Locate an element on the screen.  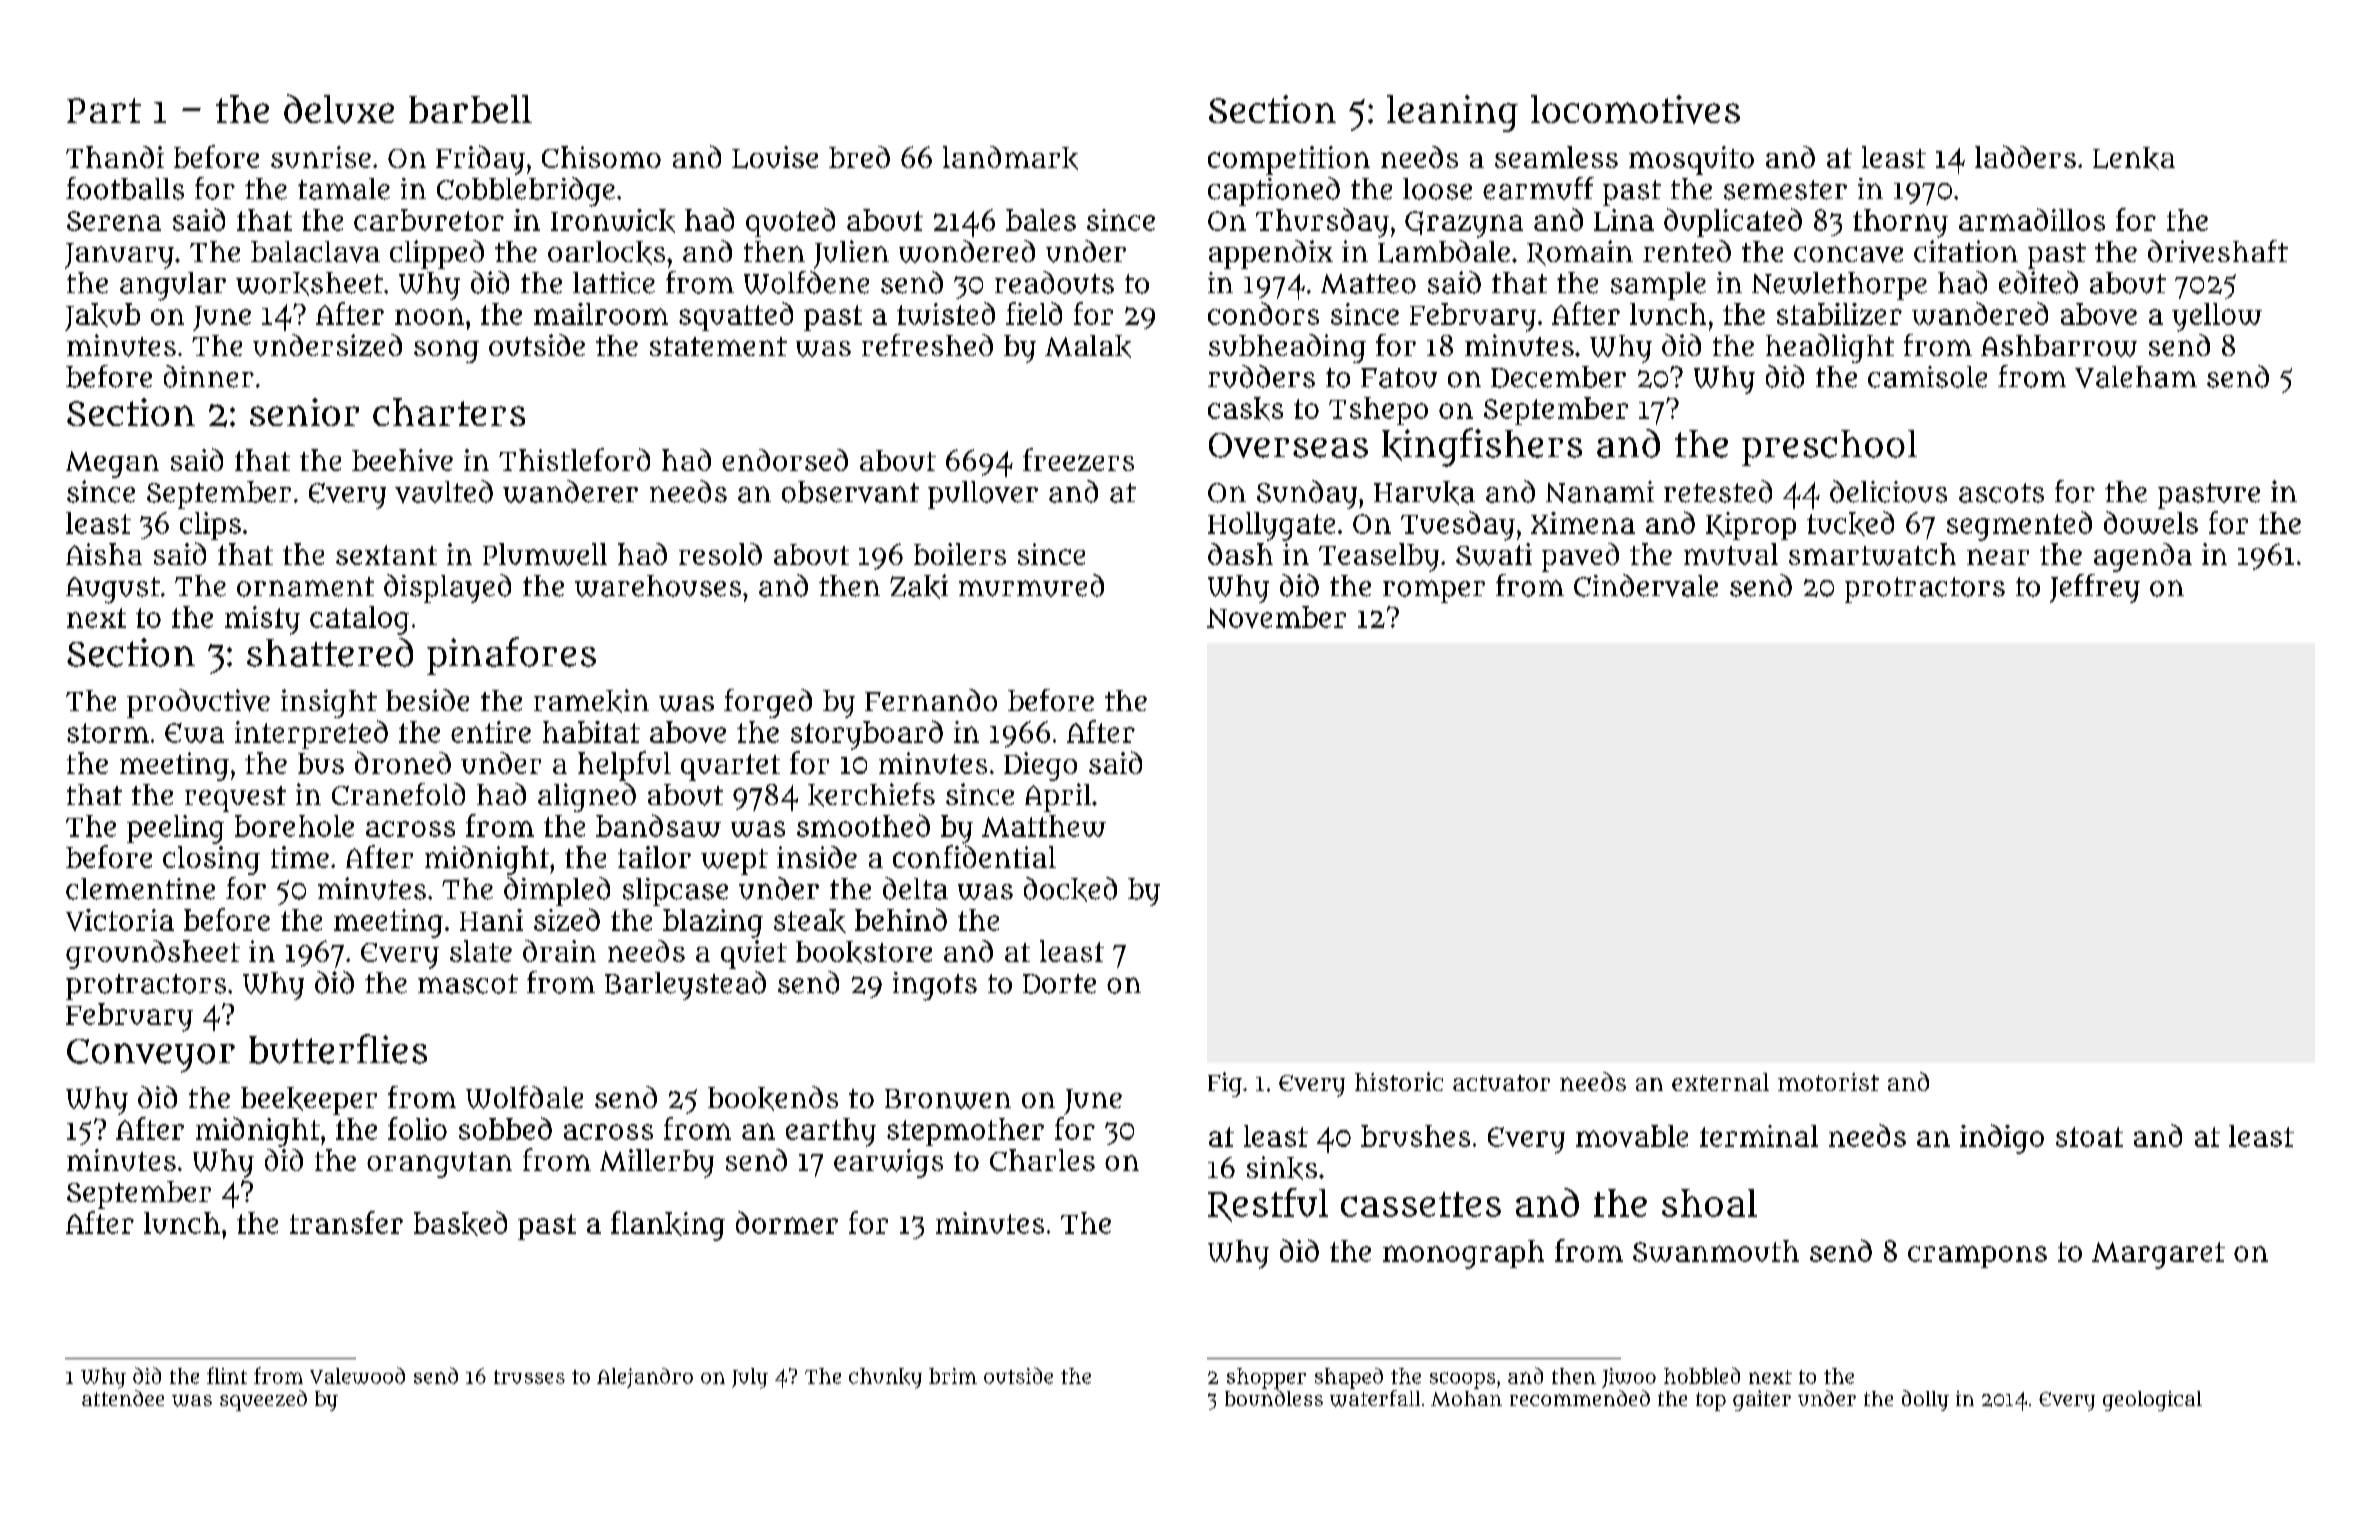
agenda is located at coordinates (2143, 557).
